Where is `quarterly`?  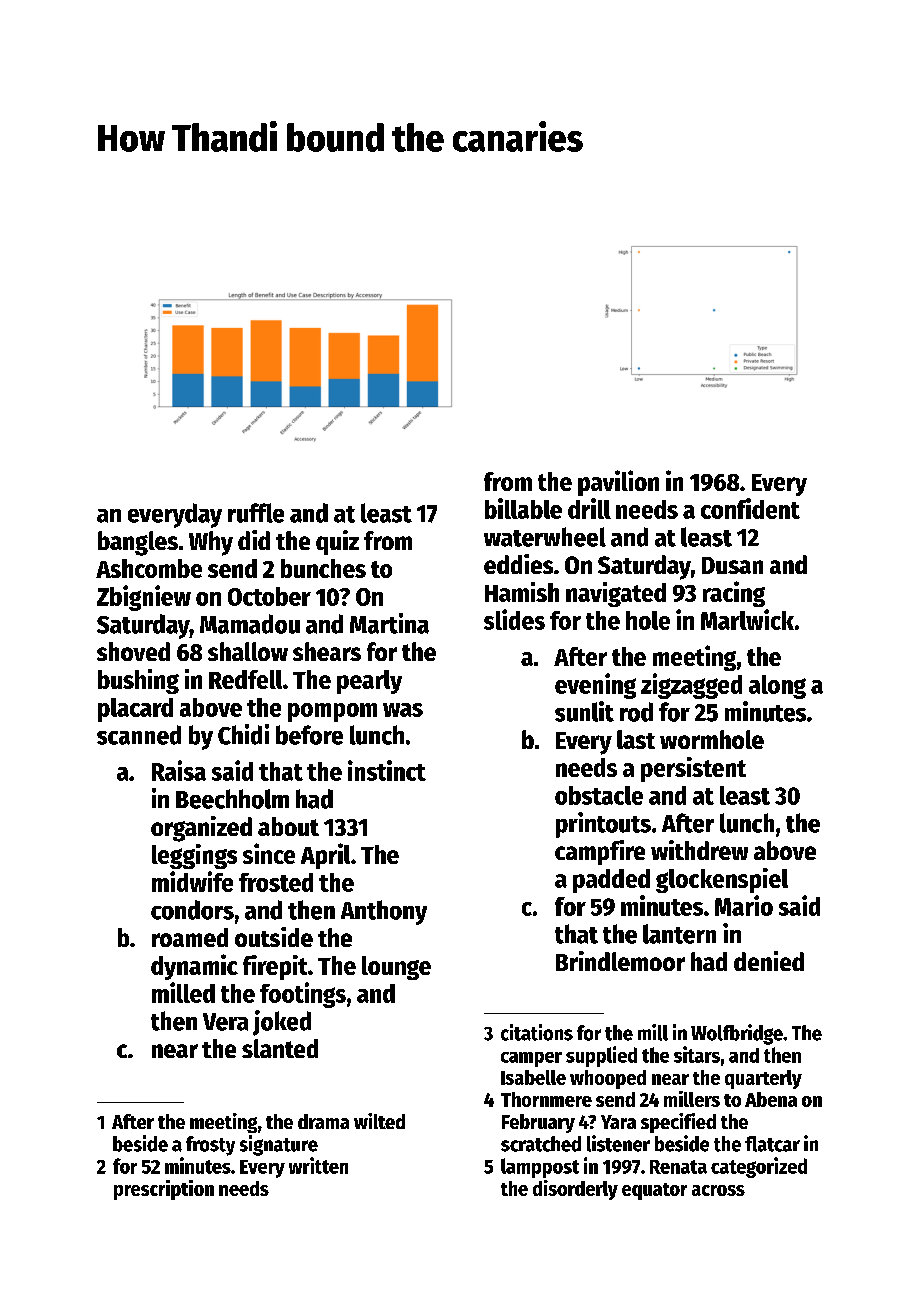
quarterly is located at coordinates (763, 1079).
